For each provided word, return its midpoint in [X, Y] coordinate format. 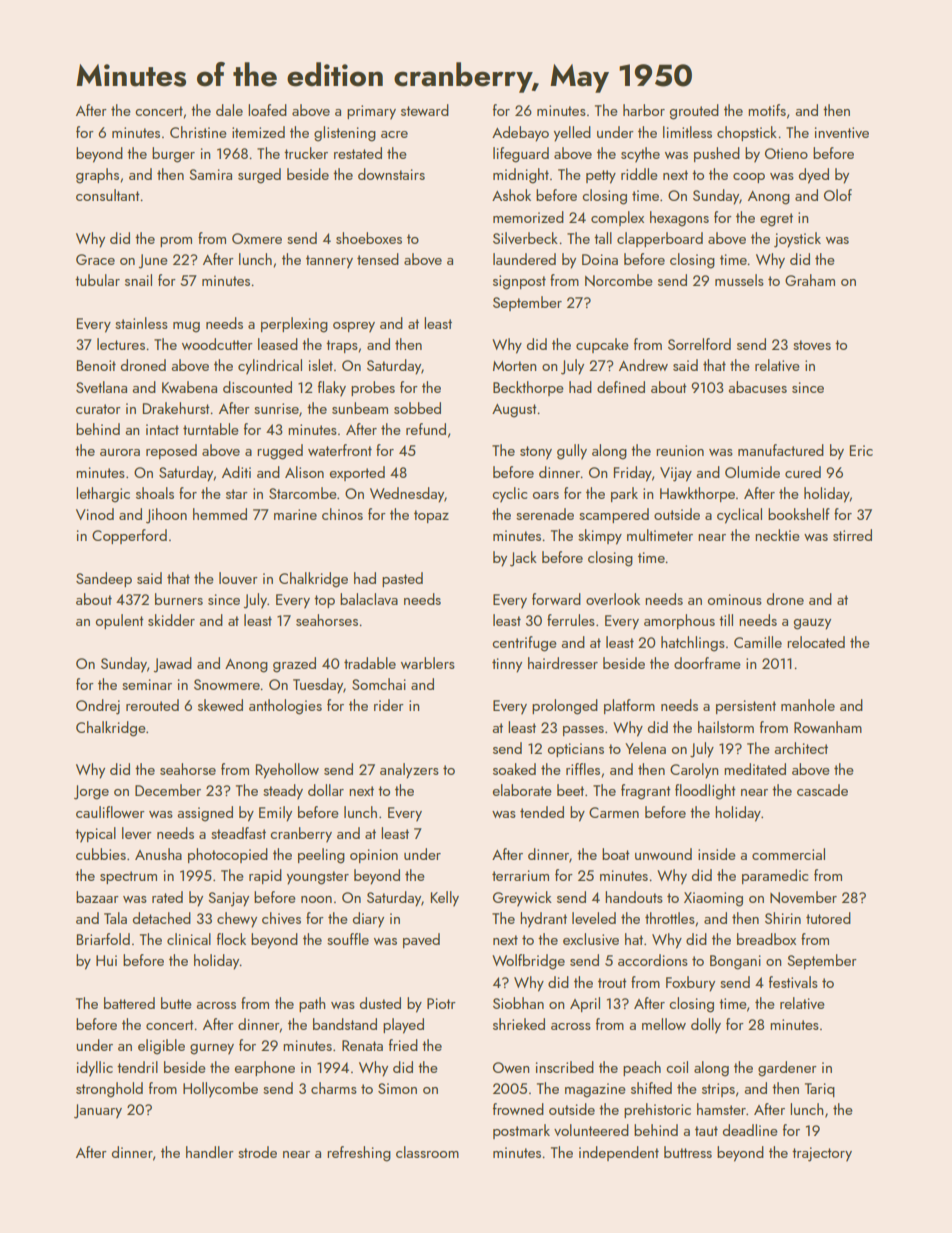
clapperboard [660, 239]
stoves [812, 345]
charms [334, 1088]
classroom [427, 1152]
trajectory [822, 1154]
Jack [523, 559]
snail [138, 280]
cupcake [602, 345]
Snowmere [227, 684]
